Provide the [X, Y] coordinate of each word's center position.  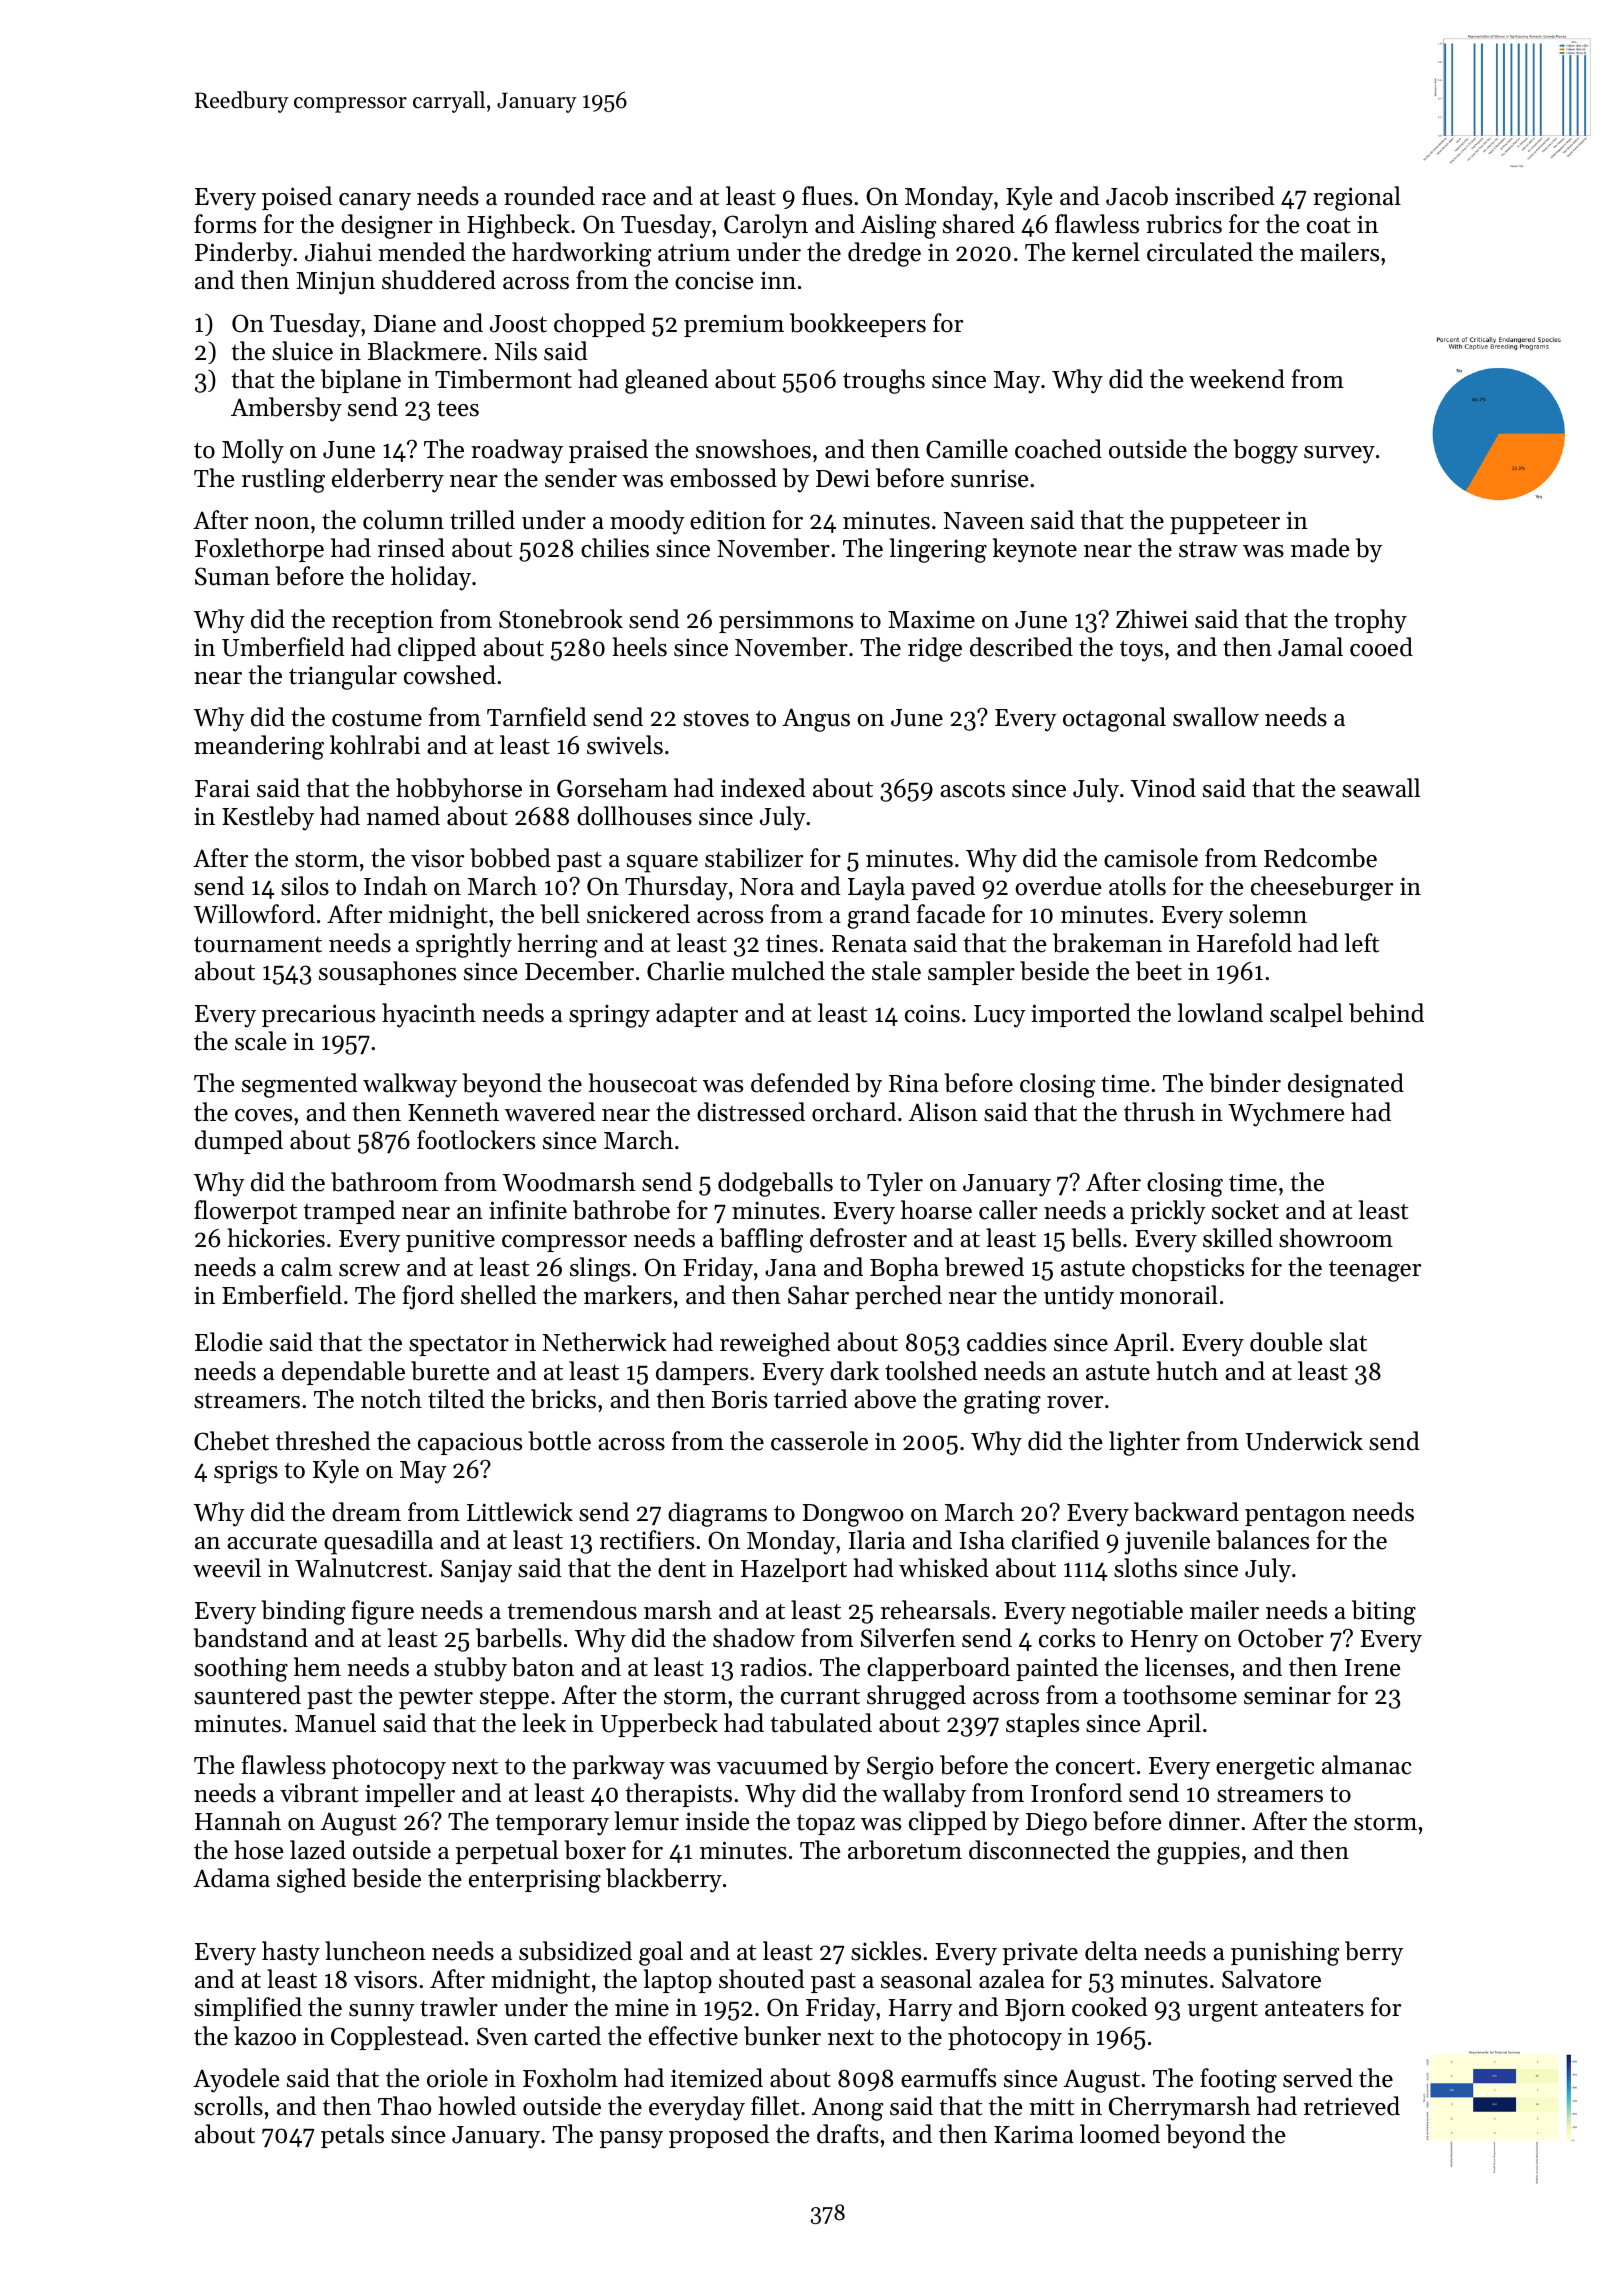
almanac [1366, 1765]
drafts [848, 2134]
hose [259, 1850]
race [624, 199]
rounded [549, 196]
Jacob [1137, 196]
